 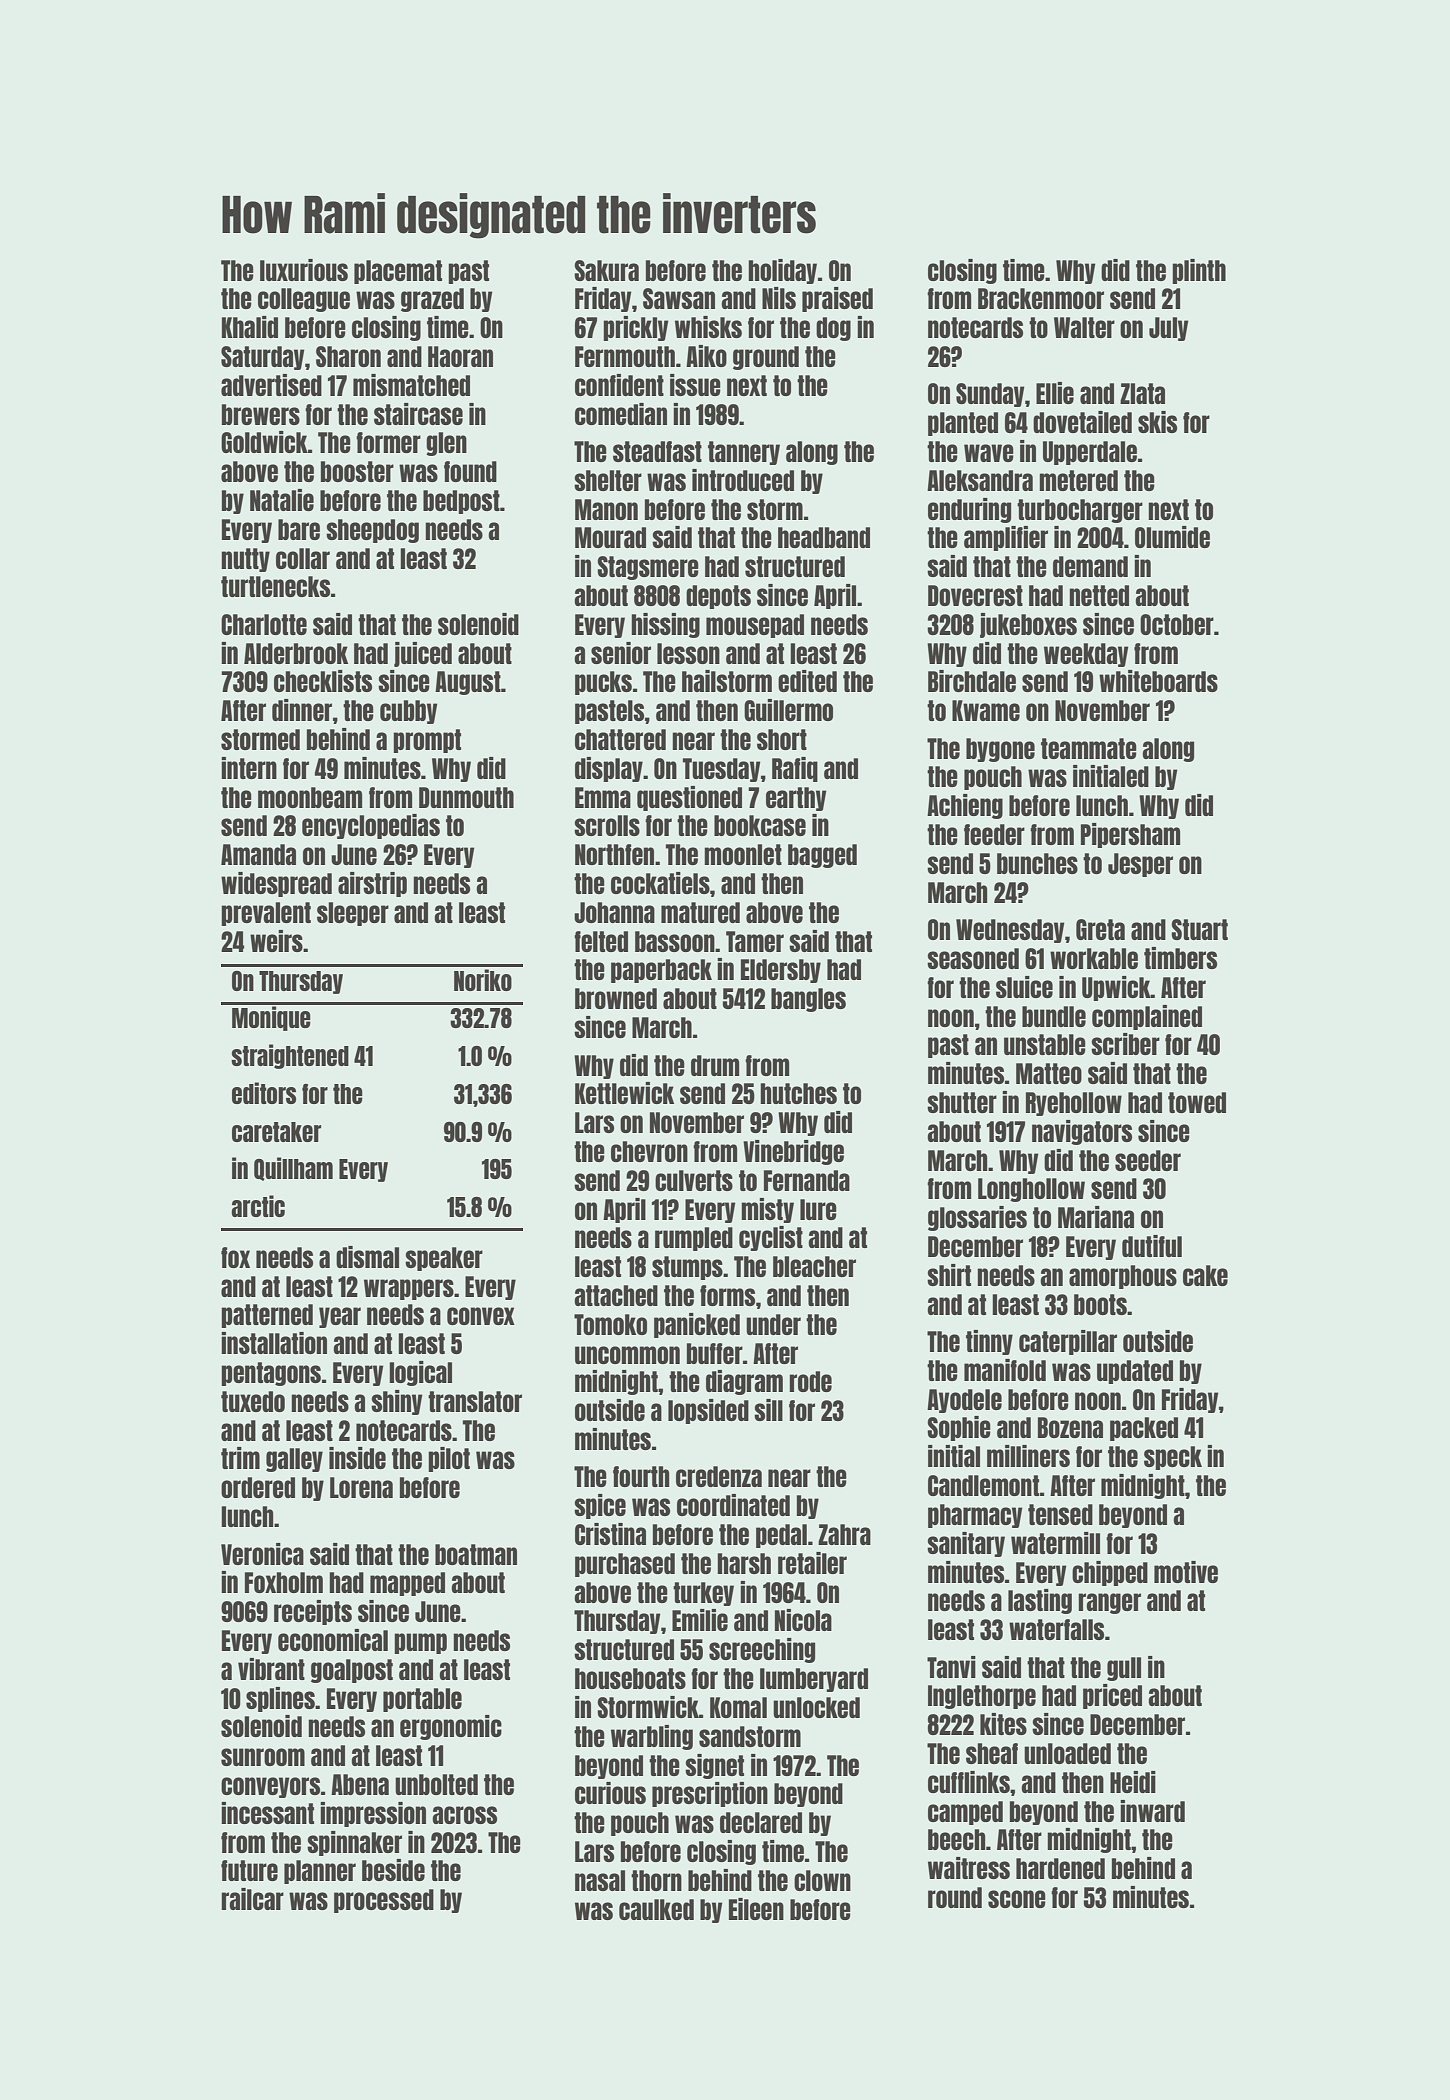 What do you see at coordinates (1017, 1899) in the image?
I see `scone` at bounding box center [1017, 1899].
